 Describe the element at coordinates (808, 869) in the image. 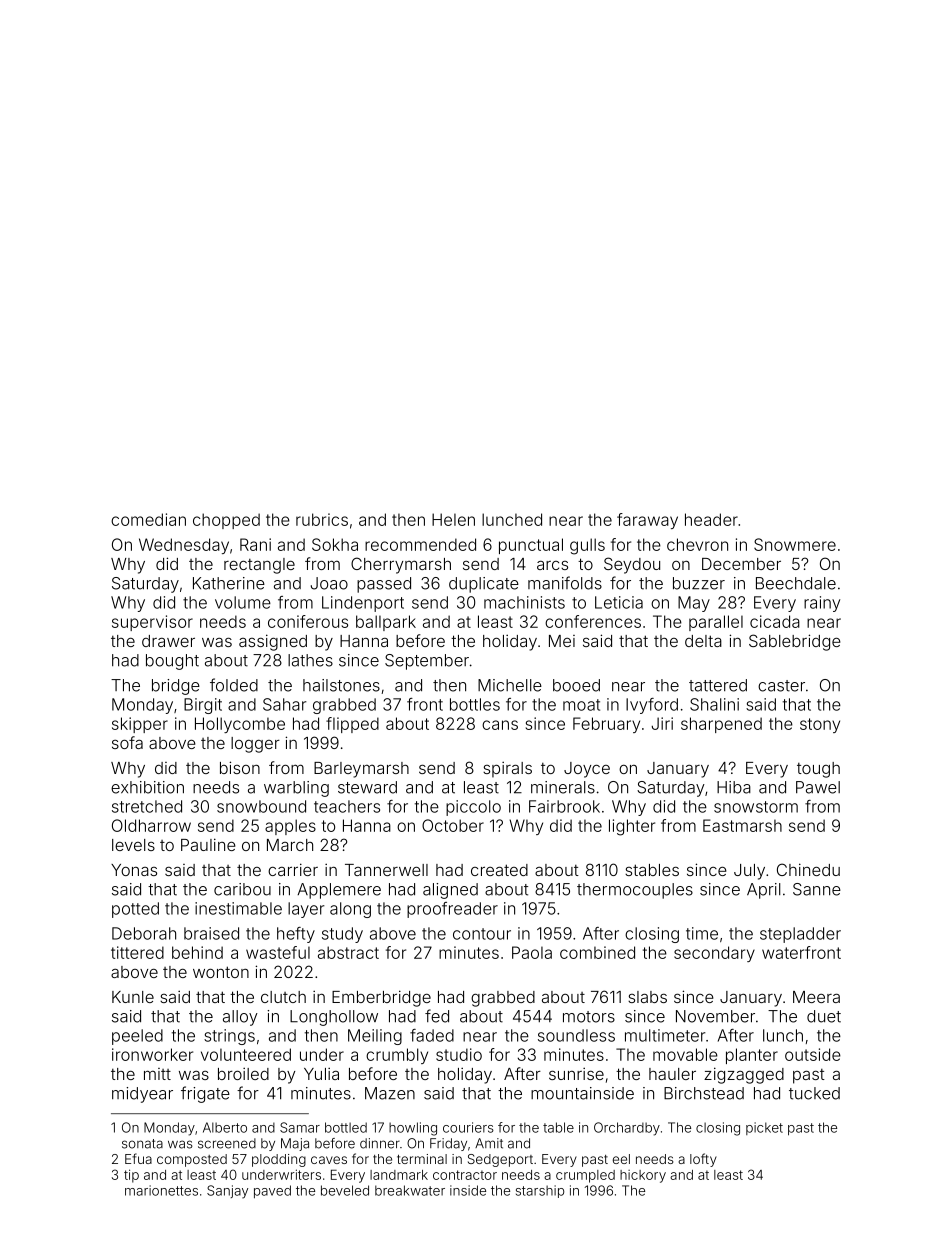

I see `Chinedu` at that location.
